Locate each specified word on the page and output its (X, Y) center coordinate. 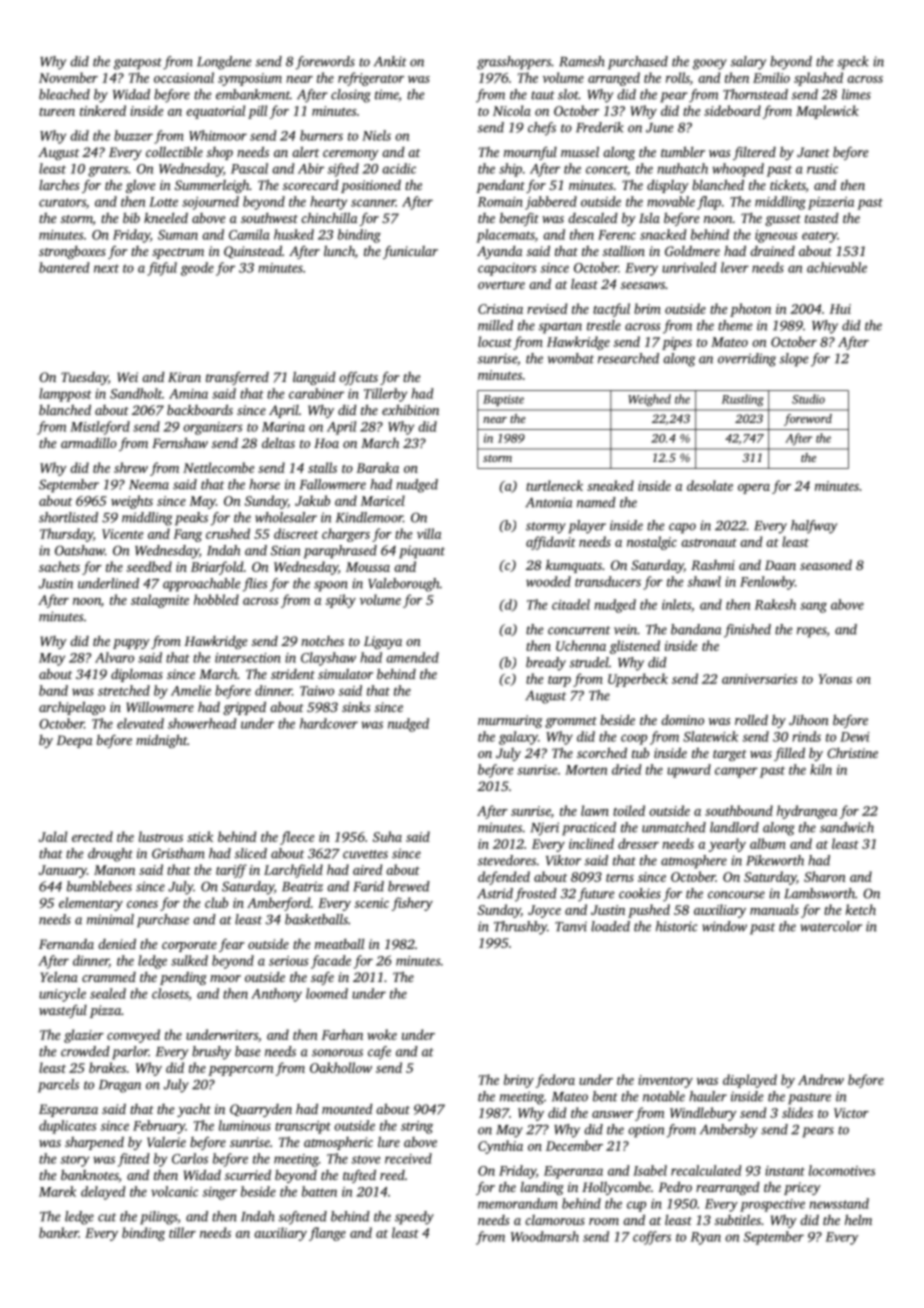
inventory (665, 1081)
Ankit (390, 61)
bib (131, 217)
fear (232, 945)
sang (813, 607)
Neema (149, 485)
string (417, 1127)
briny (519, 1081)
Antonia (549, 502)
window (724, 926)
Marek (57, 1191)
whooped (738, 170)
